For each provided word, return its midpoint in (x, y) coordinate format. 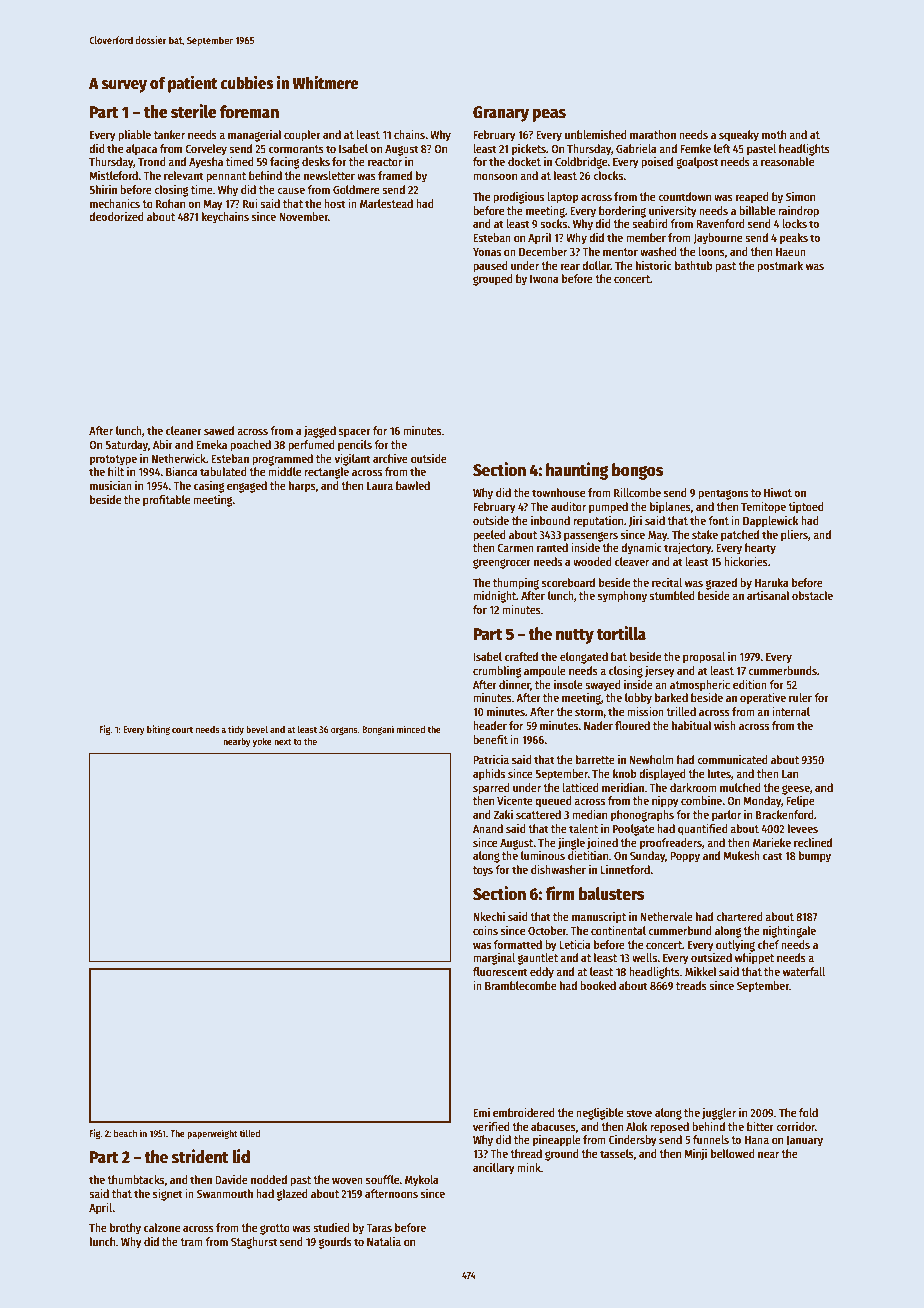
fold (808, 1112)
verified (491, 1126)
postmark (780, 267)
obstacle (812, 595)
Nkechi (489, 916)
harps (302, 487)
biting (158, 730)
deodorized (116, 216)
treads (691, 985)
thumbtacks (135, 1179)
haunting (577, 471)
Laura (380, 486)
